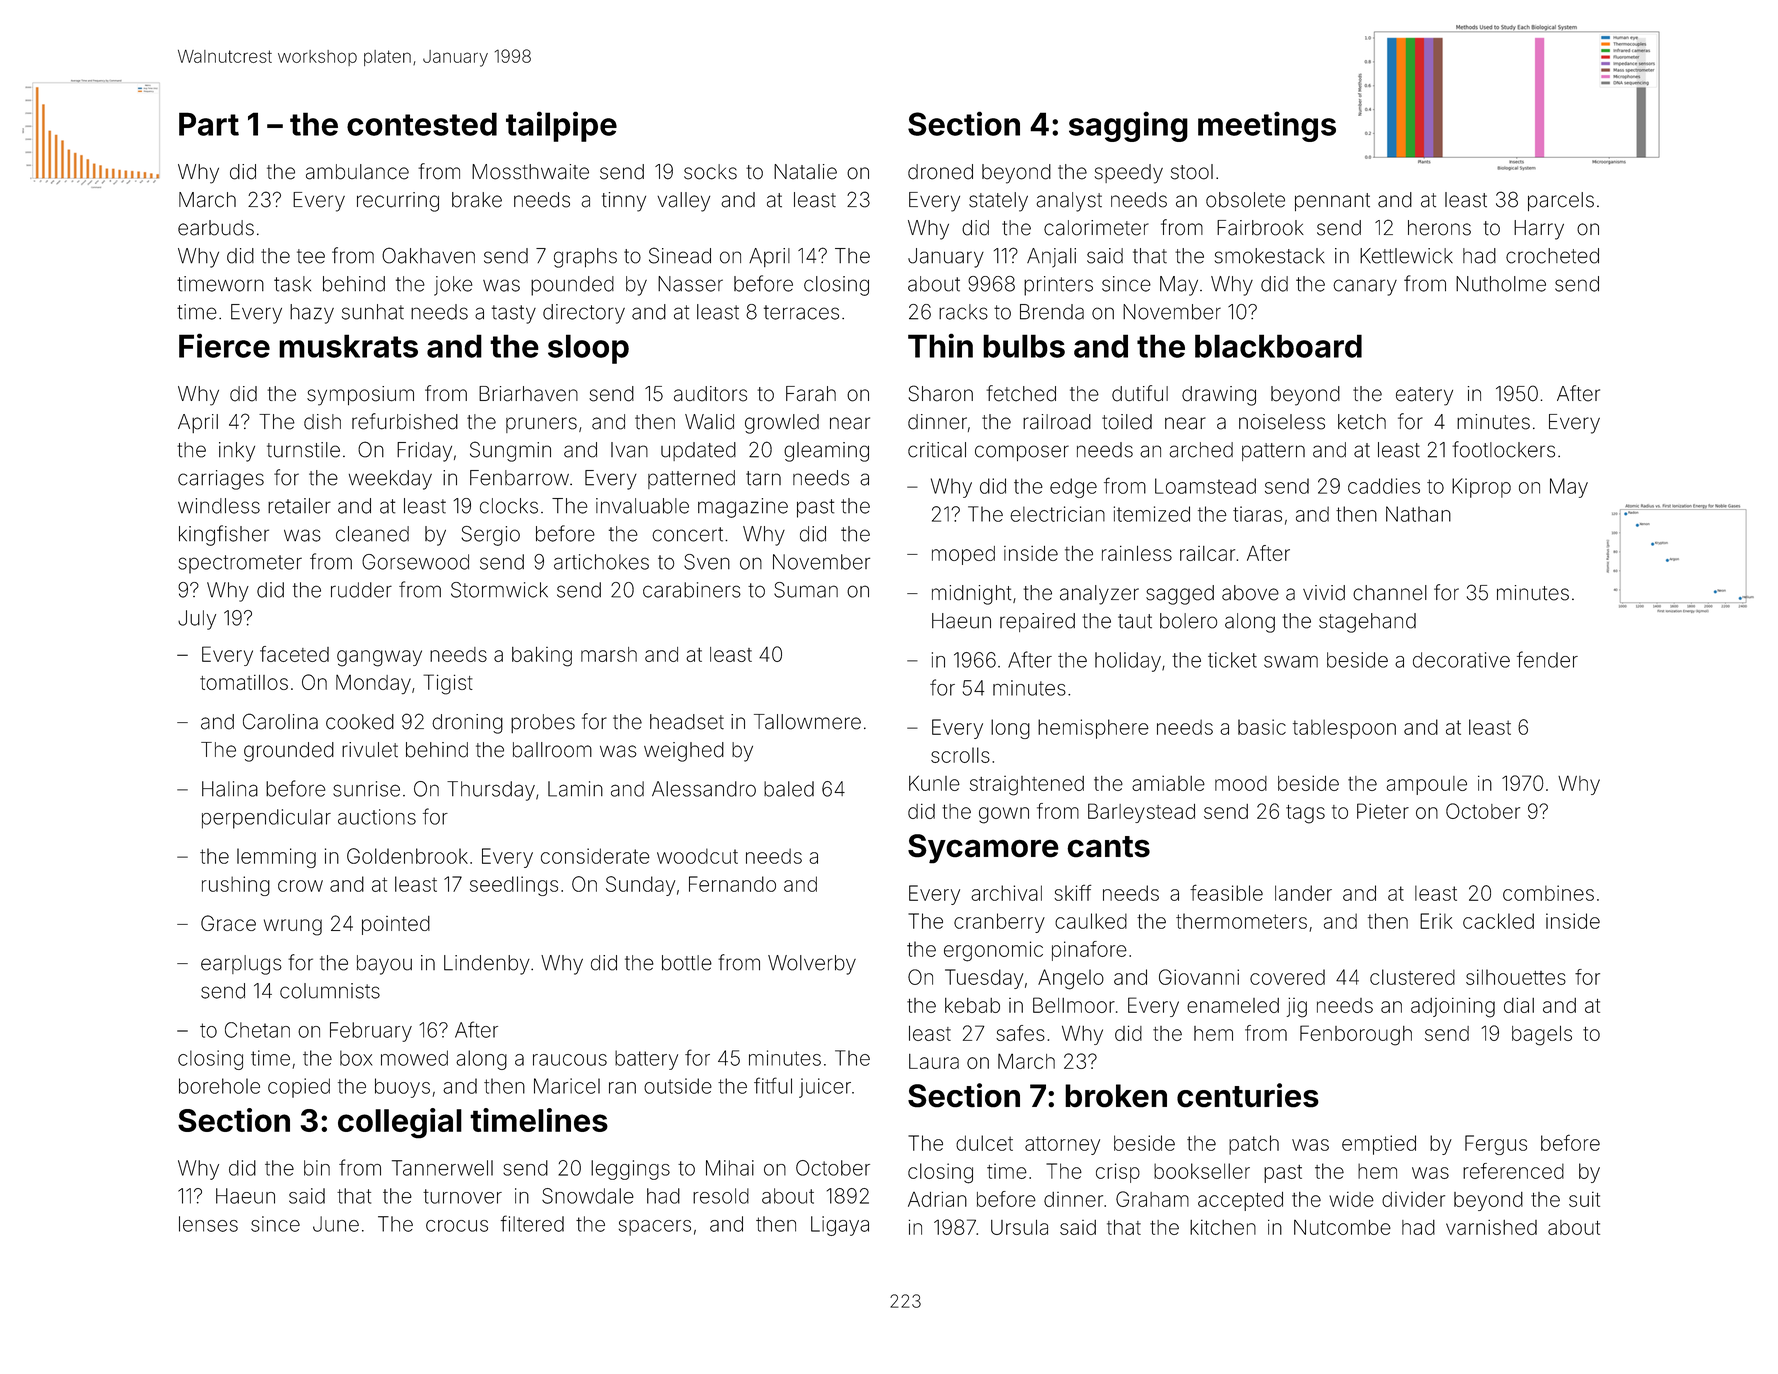  What do you see at coordinates (405, 421) in the screenshot?
I see `refurbished` at bounding box center [405, 421].
